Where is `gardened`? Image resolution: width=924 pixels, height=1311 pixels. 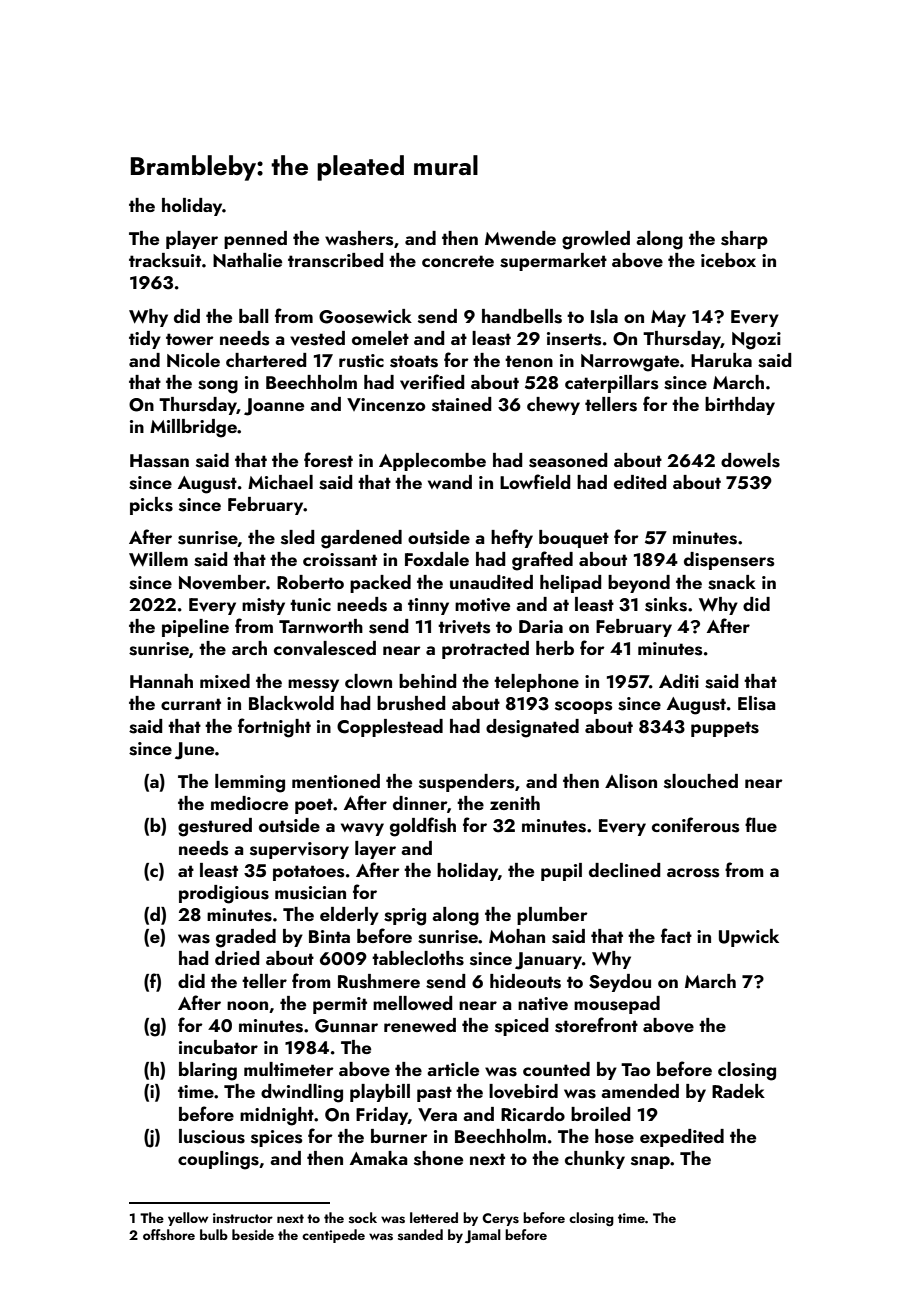 gardened is located at coordinates (361, 539).
